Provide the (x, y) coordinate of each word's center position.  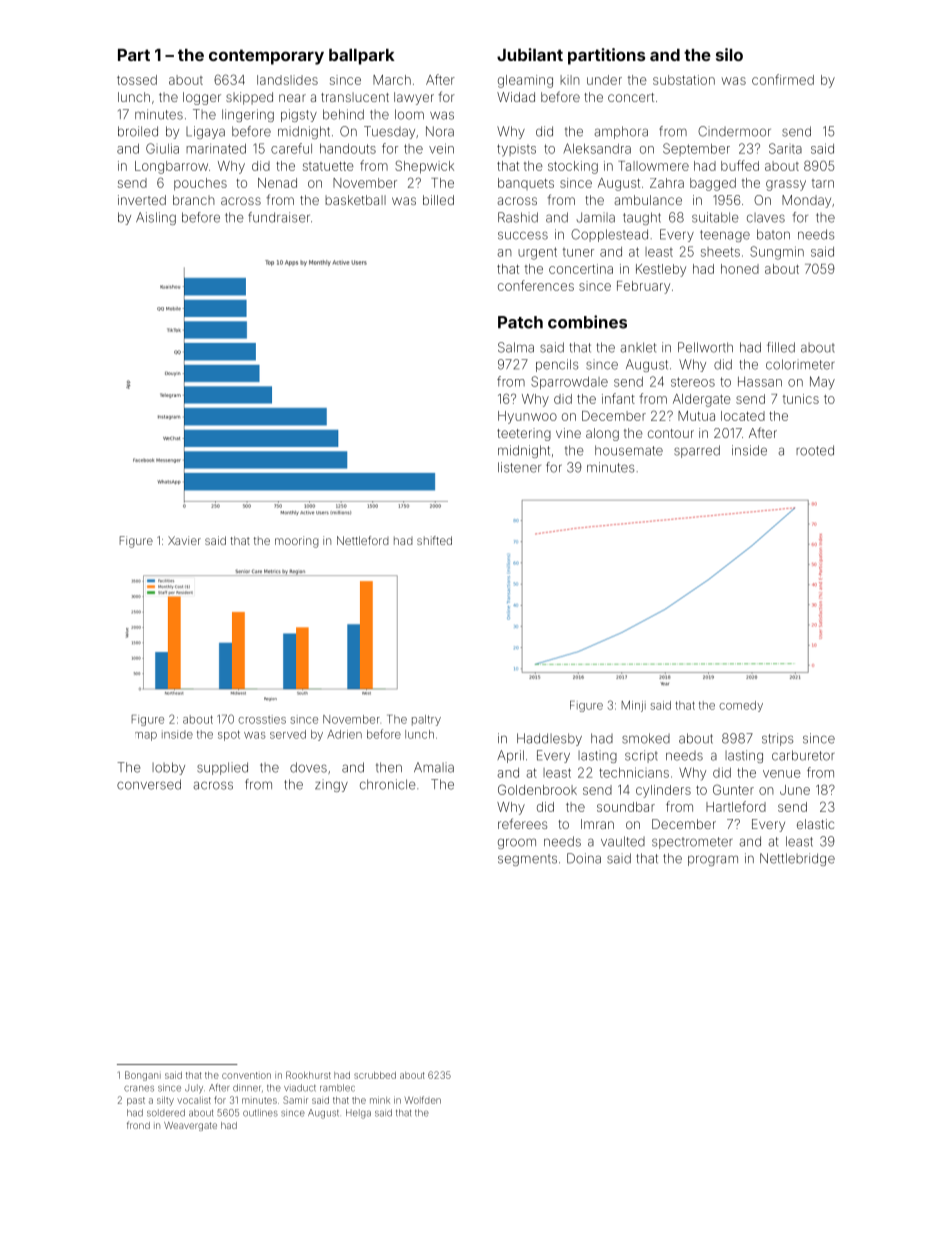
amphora (621, 132)
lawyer (414, 98)
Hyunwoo (527, 417)
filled (781, 347)
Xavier (184, 540)
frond (138, 1125)
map (146, 736)
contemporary (266, 57)
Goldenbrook (537, 789)
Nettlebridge (797, 859)
